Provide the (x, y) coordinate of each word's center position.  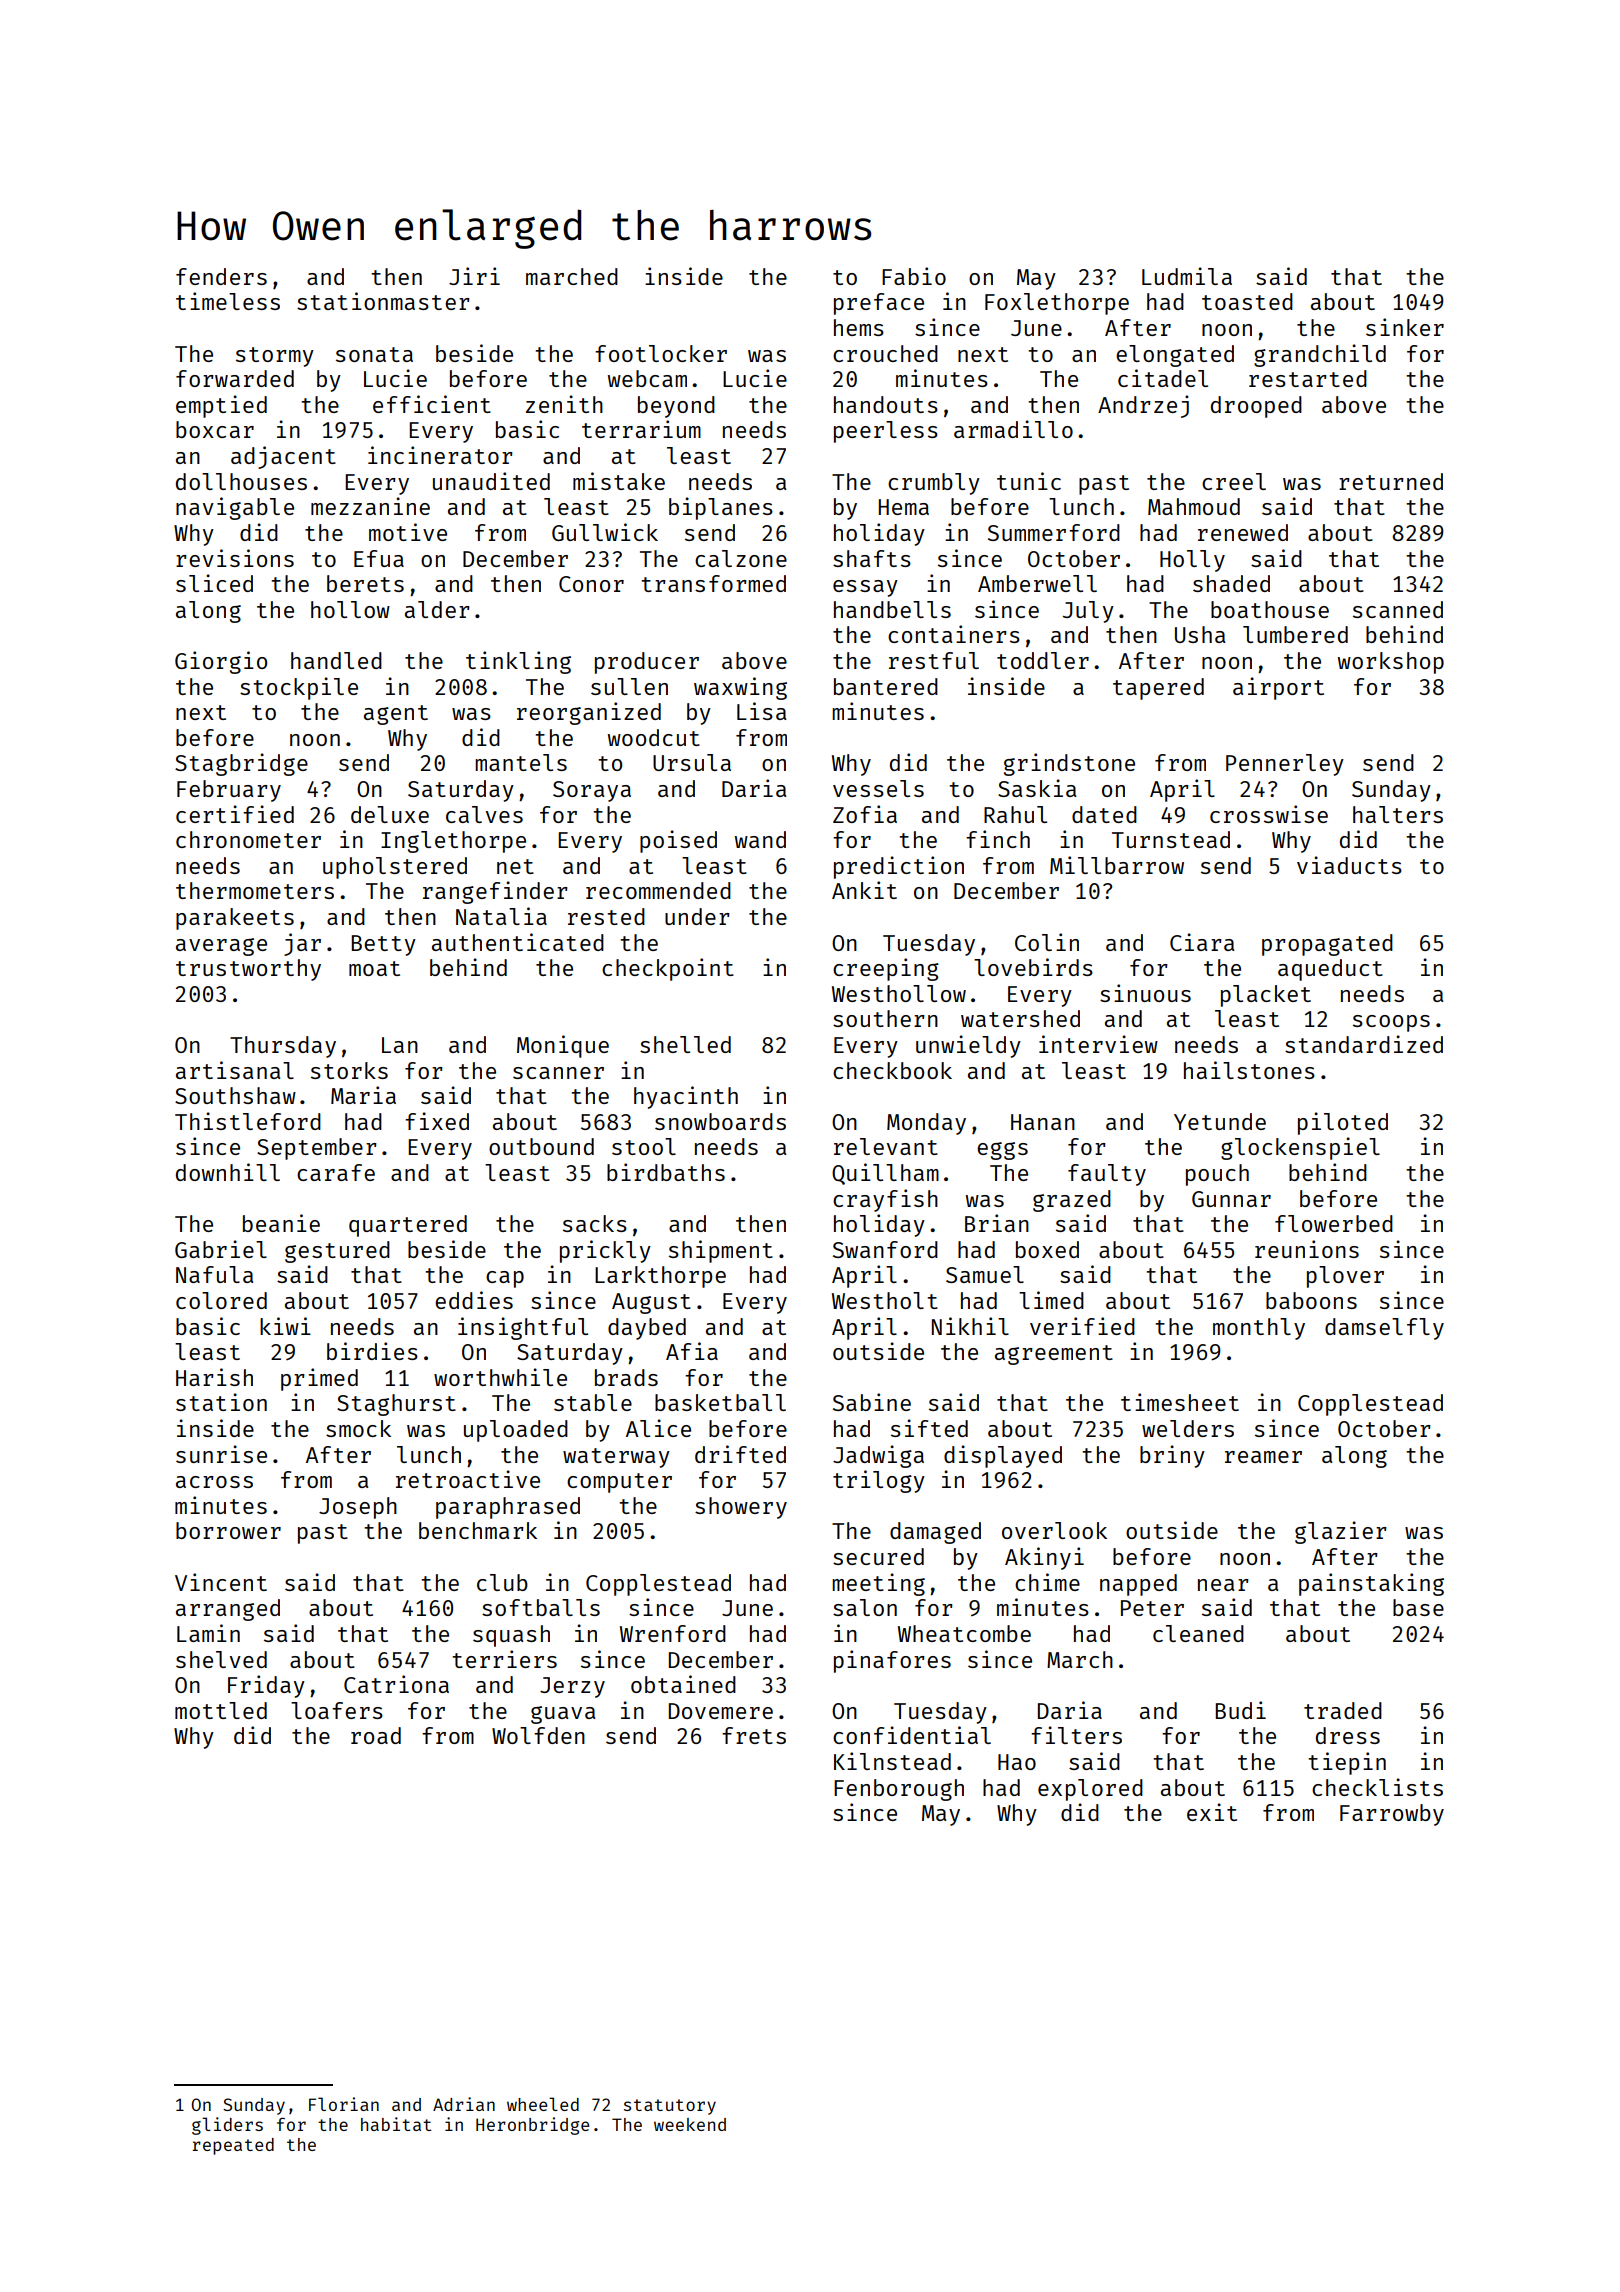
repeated (233, 2146)
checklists (1377, 1787)
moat (374, 968)
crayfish (885, 1200)
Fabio (914, 276)
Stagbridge (241, 764)
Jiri (474, 276)
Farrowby (1392, 1815)
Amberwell (1037, 583)
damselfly (1384, 1329)
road (376, 1735)
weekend (690, 2124)
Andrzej (1143, 406)
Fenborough (899, 1790)
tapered (1158, 689)
